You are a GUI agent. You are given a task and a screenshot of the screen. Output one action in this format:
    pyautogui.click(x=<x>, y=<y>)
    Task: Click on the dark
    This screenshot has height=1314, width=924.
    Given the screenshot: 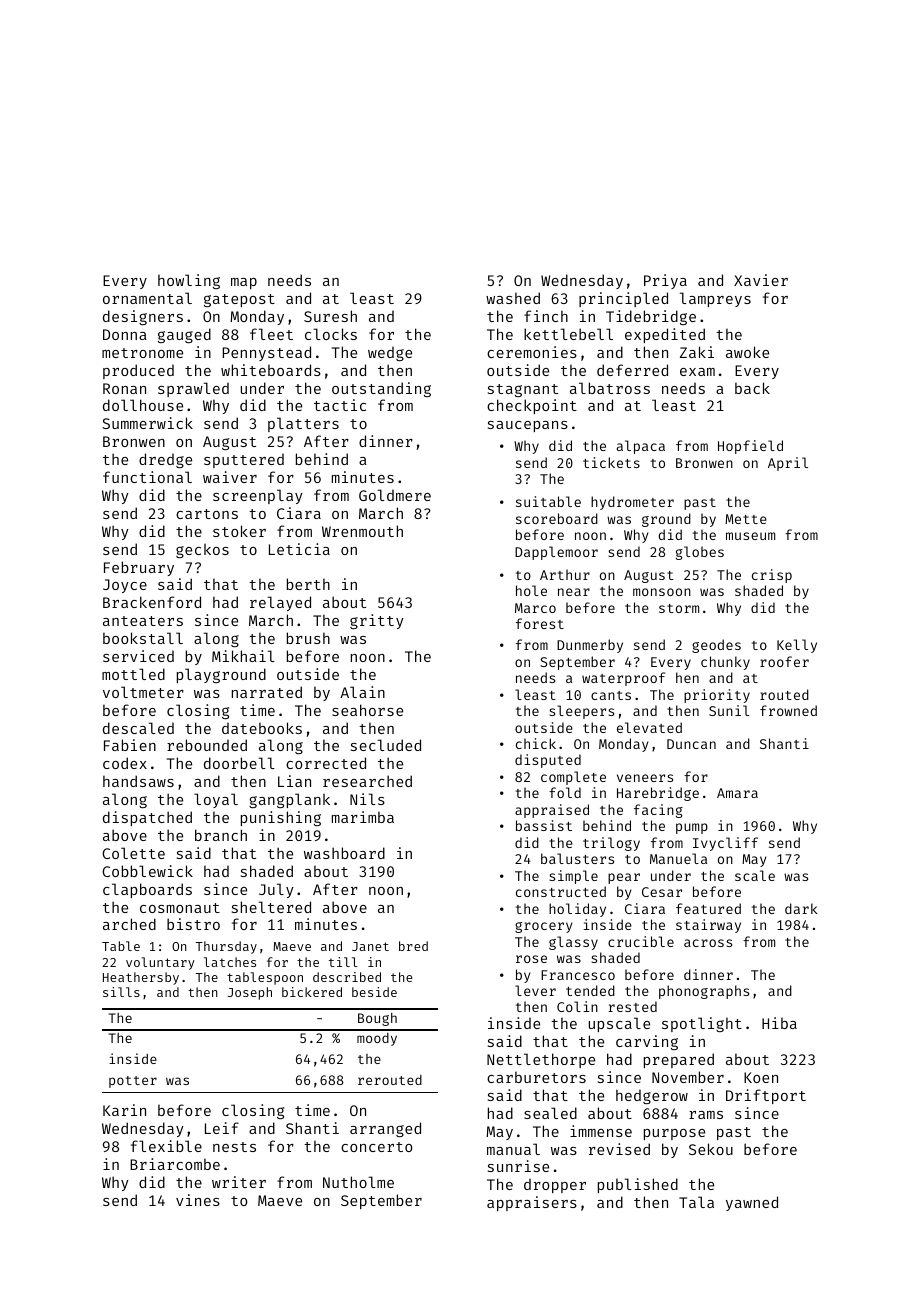 What is the action you would take?
    pyautogui.click(x=801, y=908)
